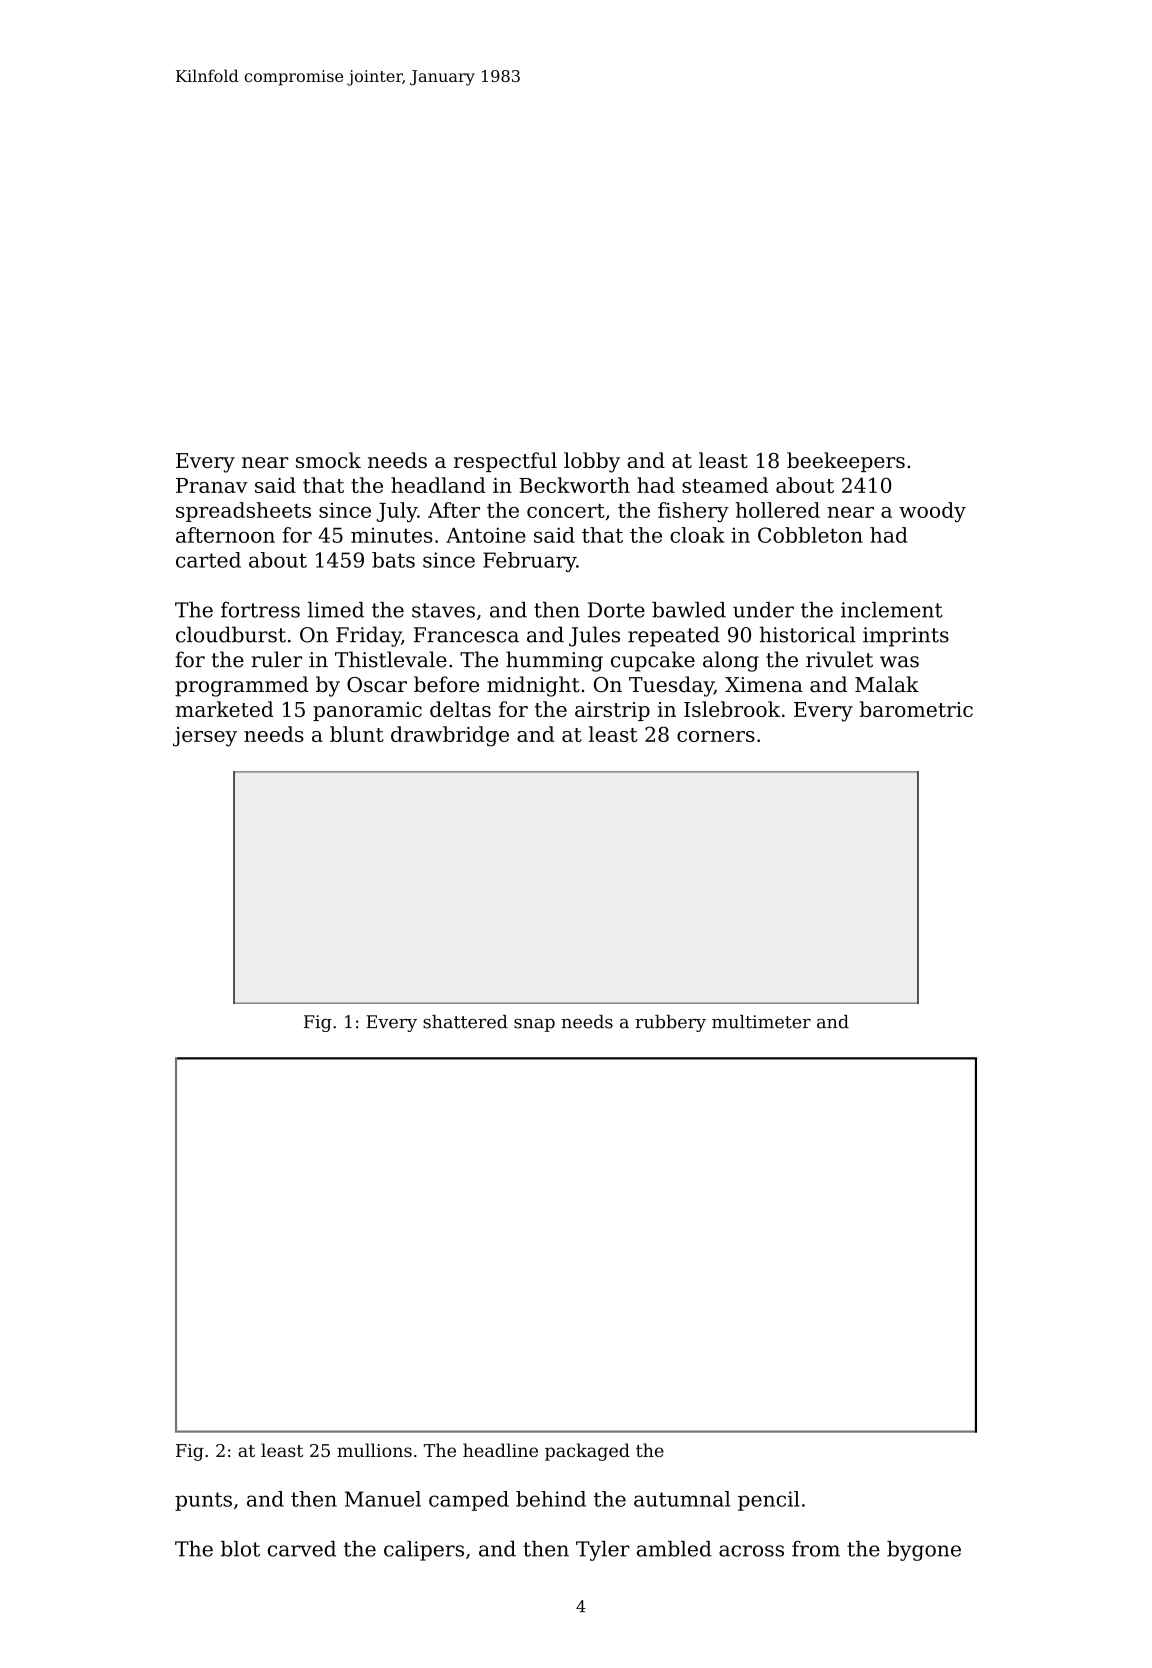 This page has width=1152, height=1668. What do you see at coordinates (534, 1025) in the page?
I see `snap` at bounding box center [534, 1025].
